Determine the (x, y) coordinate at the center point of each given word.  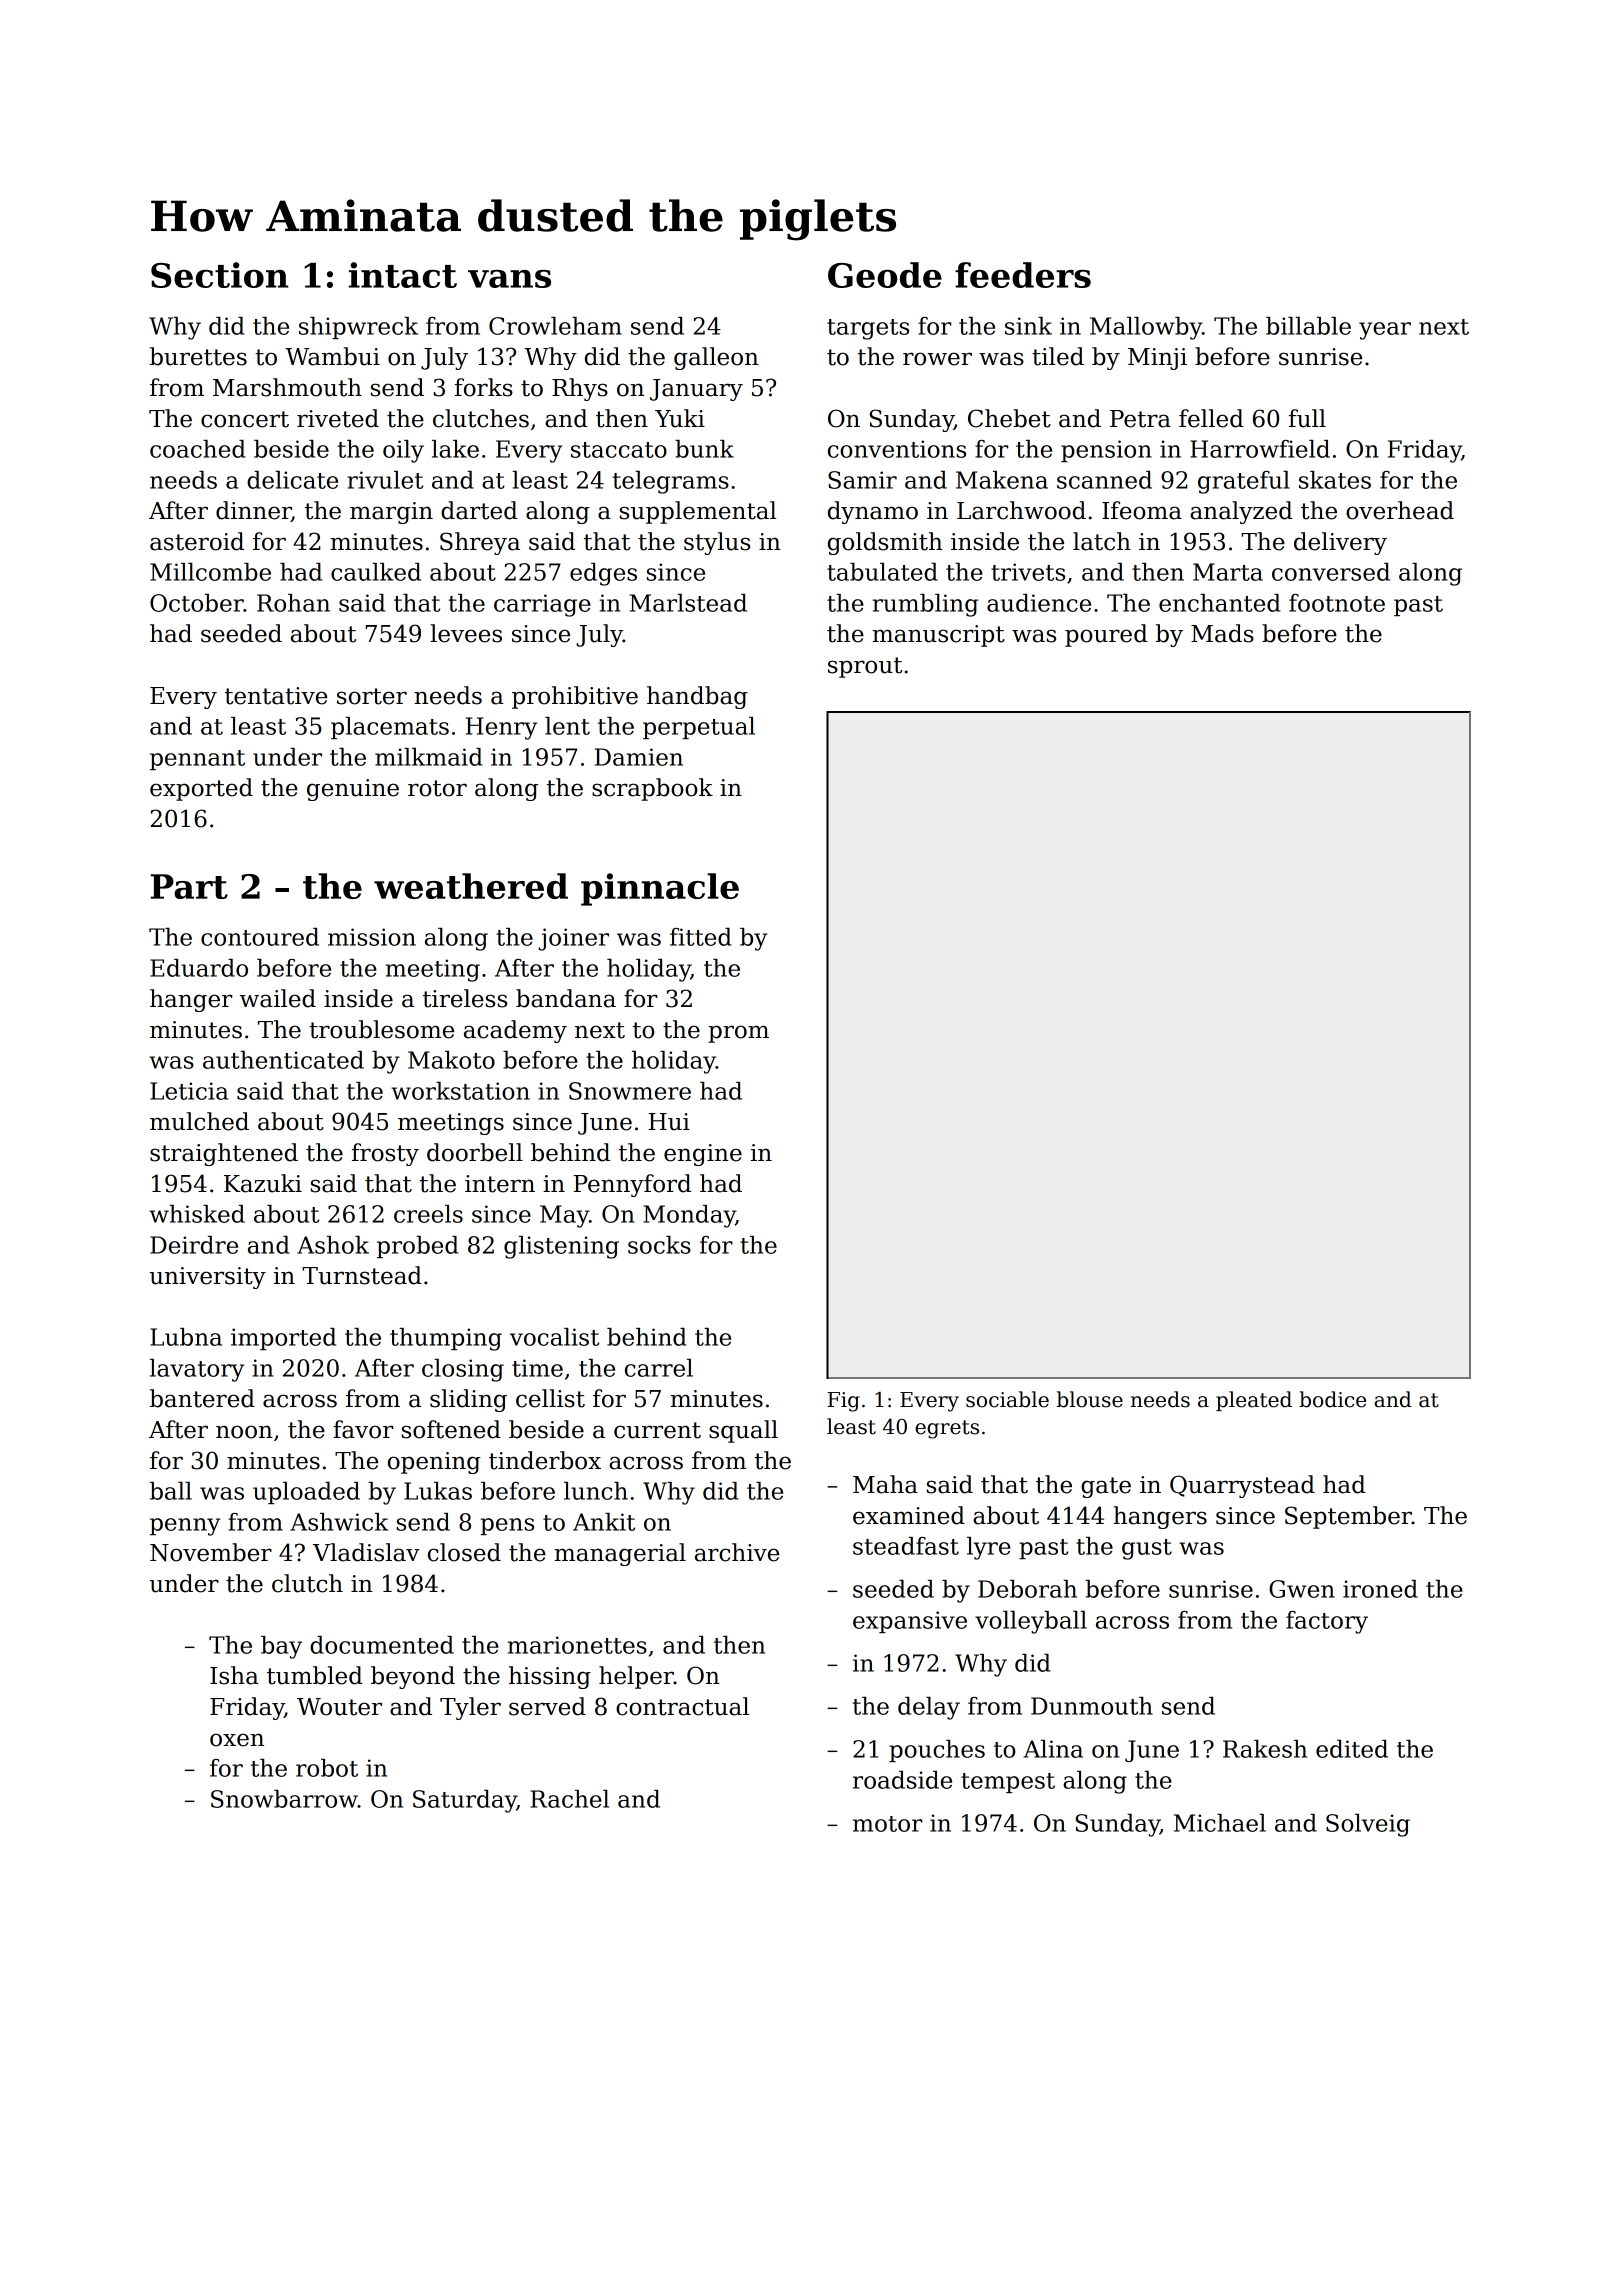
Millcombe (210, 572)
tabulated (882, 572)
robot (327, 1768)
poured (1106, 635)
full (1307, 418)
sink (1028, 326)
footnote (1337, 603)
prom (738, 1034)
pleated (1254, 1401)
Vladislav (366, 1552)
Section (220, 275)
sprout (865, 667)
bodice (1332, 1399)
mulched (199, 1121)
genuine (353, 790)
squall (743, 1431)
